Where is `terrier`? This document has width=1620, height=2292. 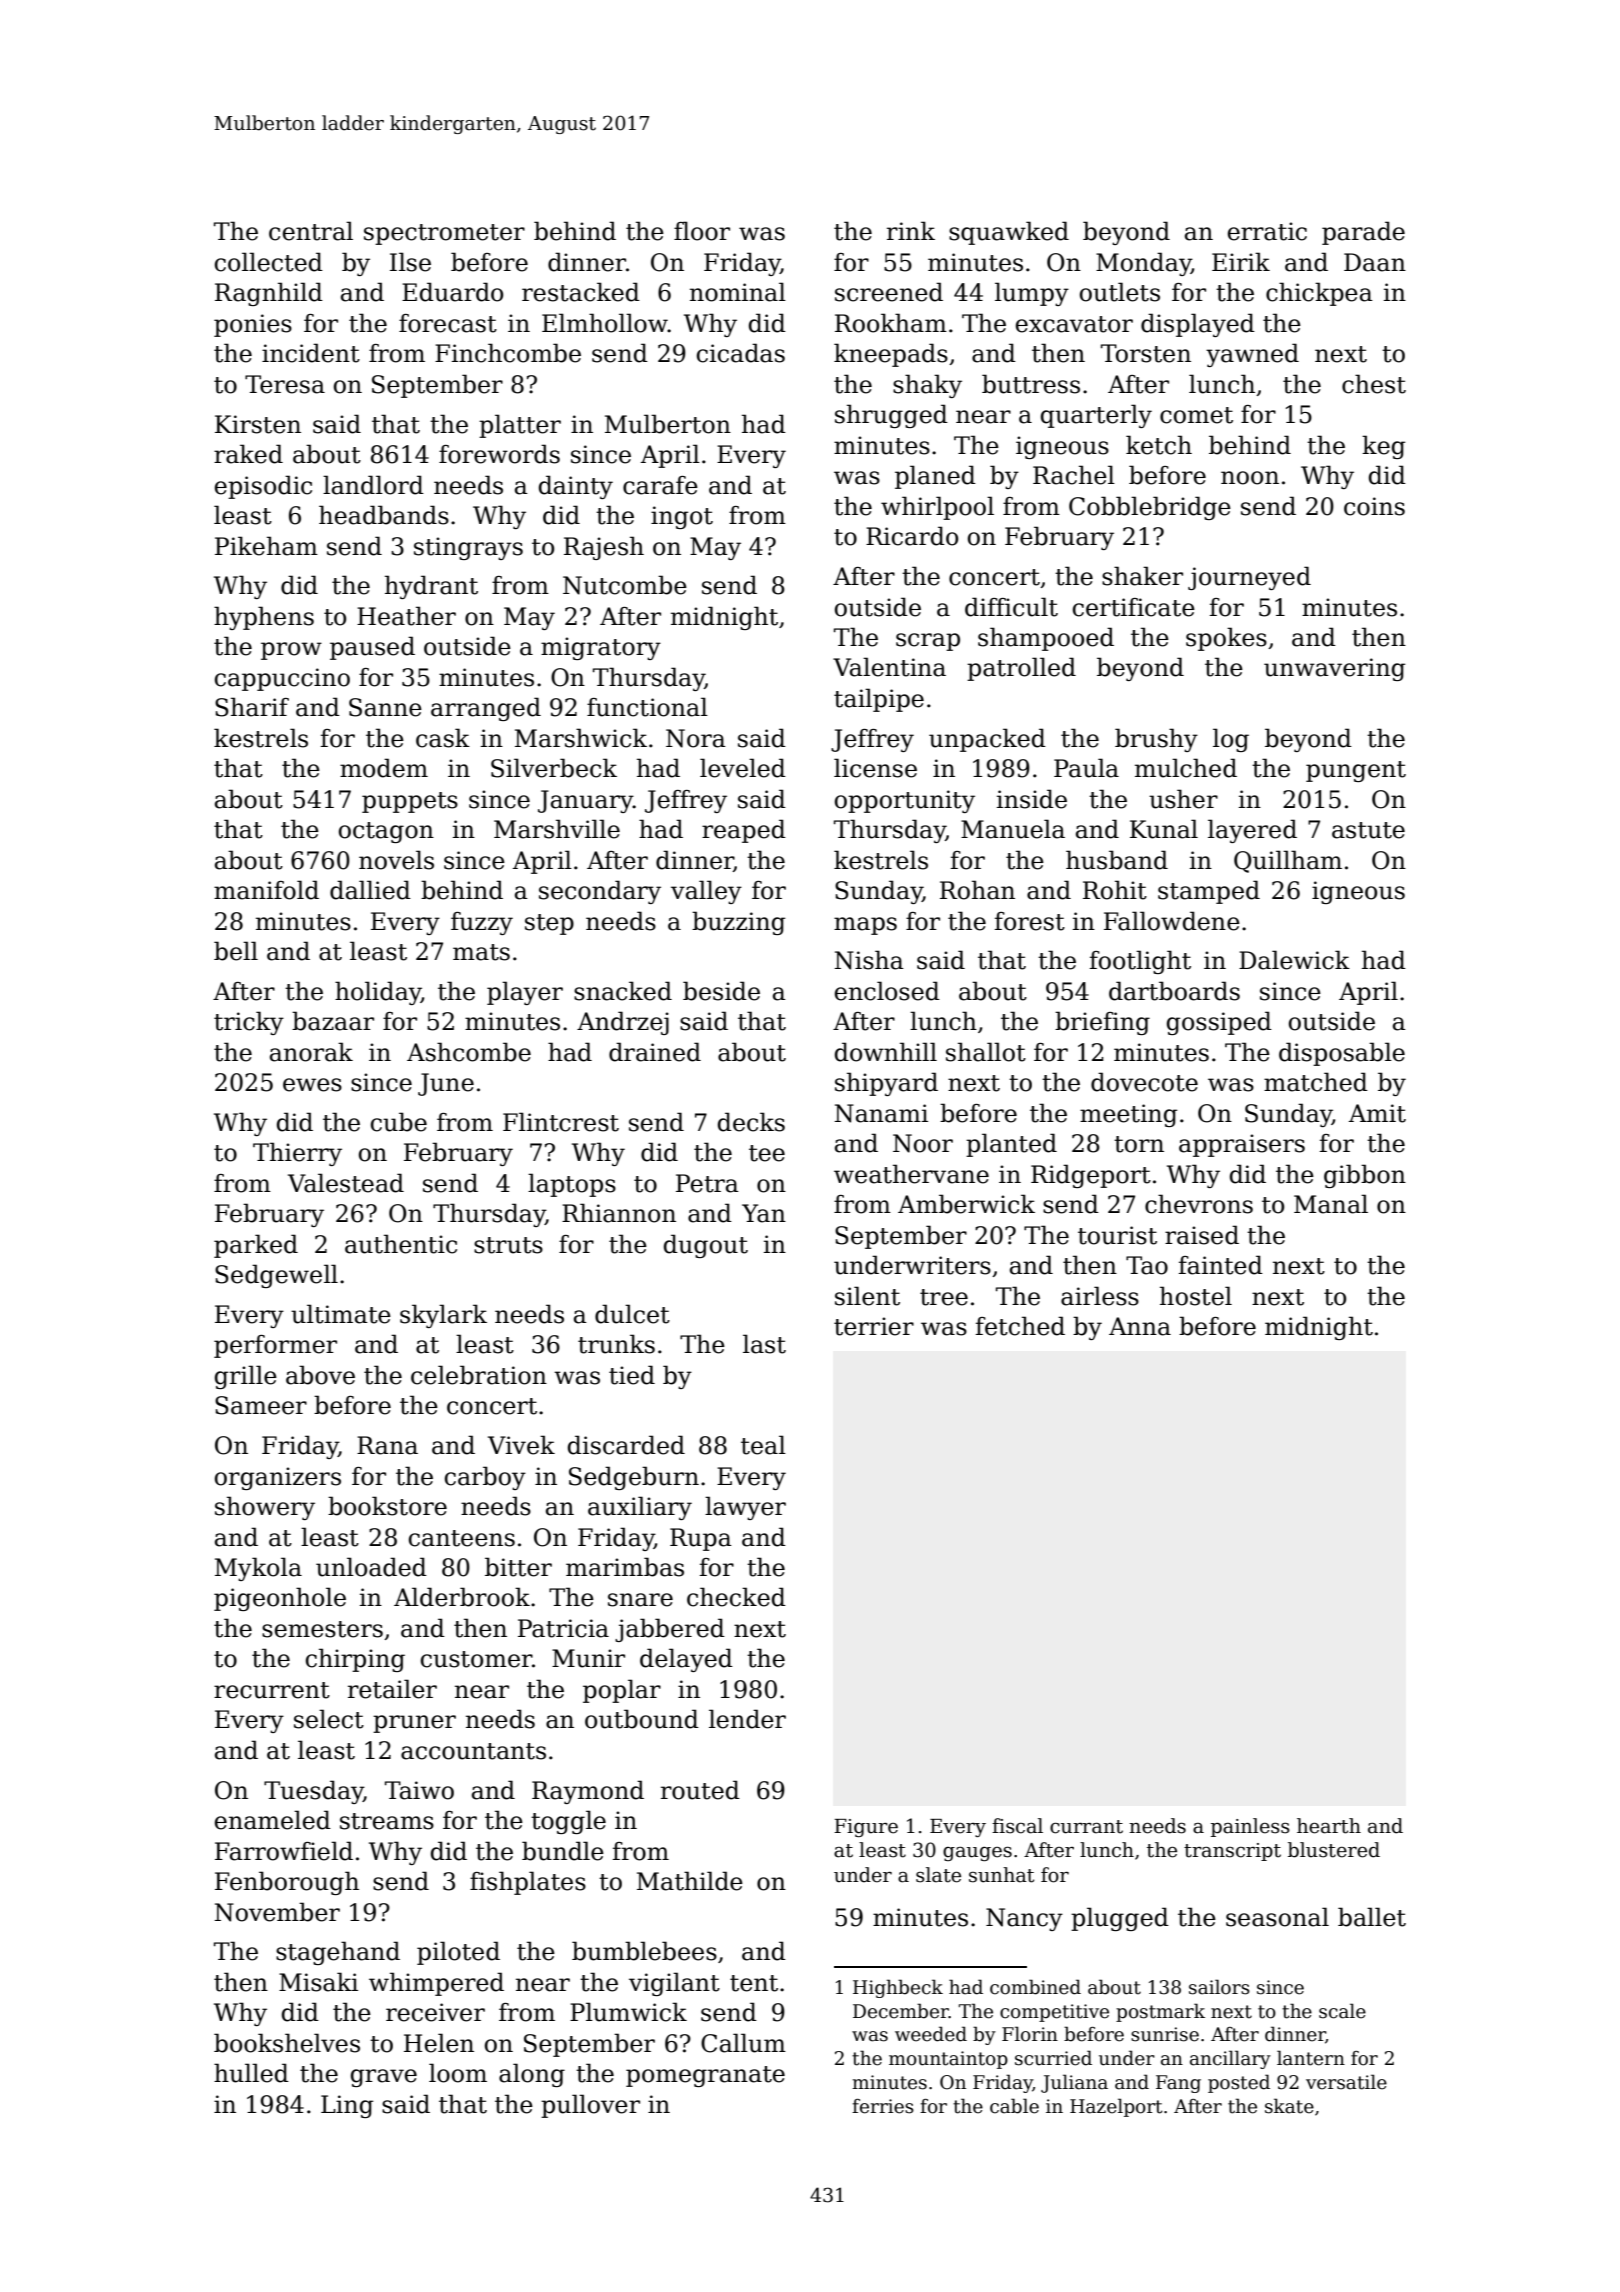
terrier is located at coordinates (874, 1326).
